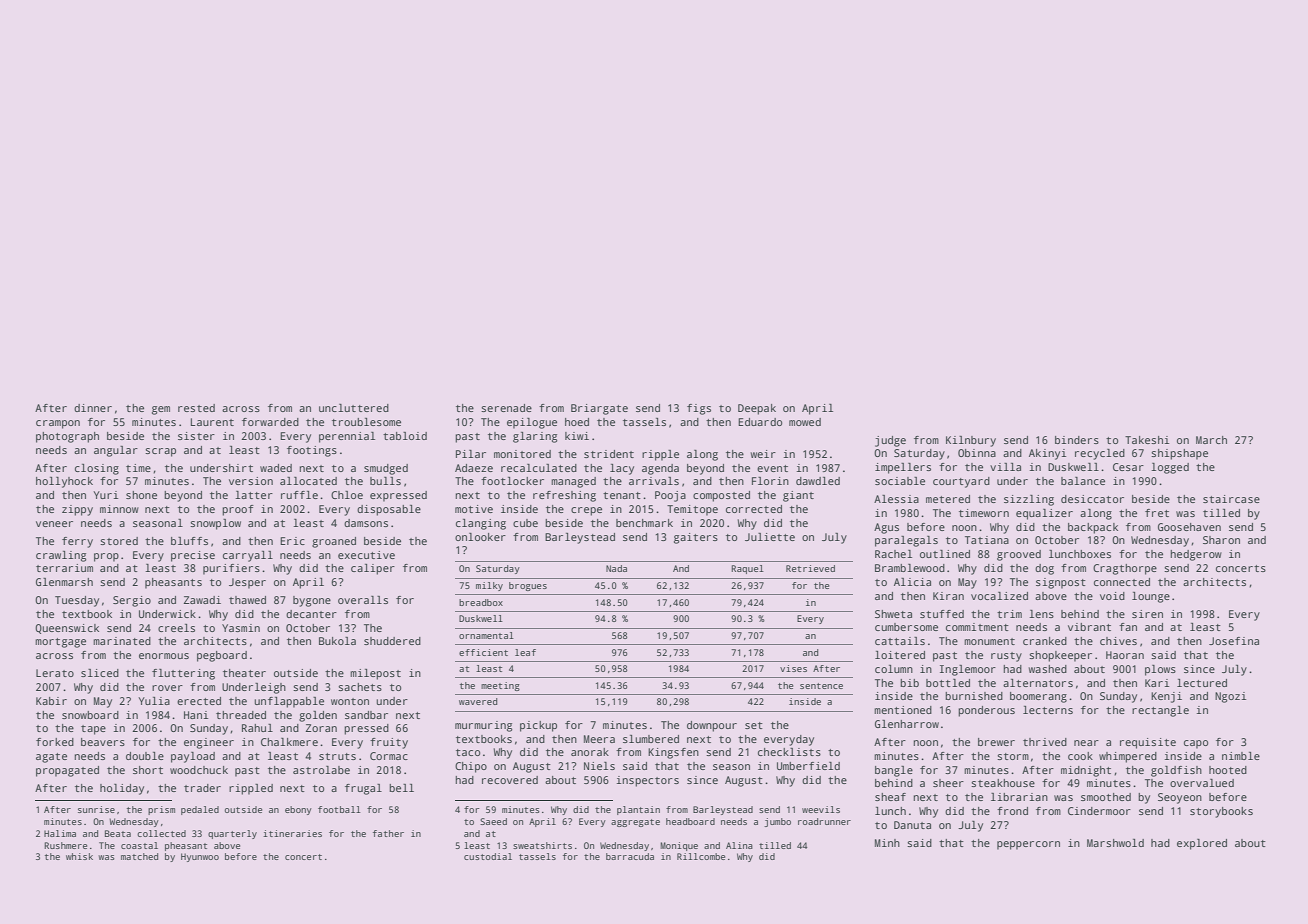  What do you see at coordinates (893, 614) in the page?
I see `Shweta` at bounding box center [893, 614].
